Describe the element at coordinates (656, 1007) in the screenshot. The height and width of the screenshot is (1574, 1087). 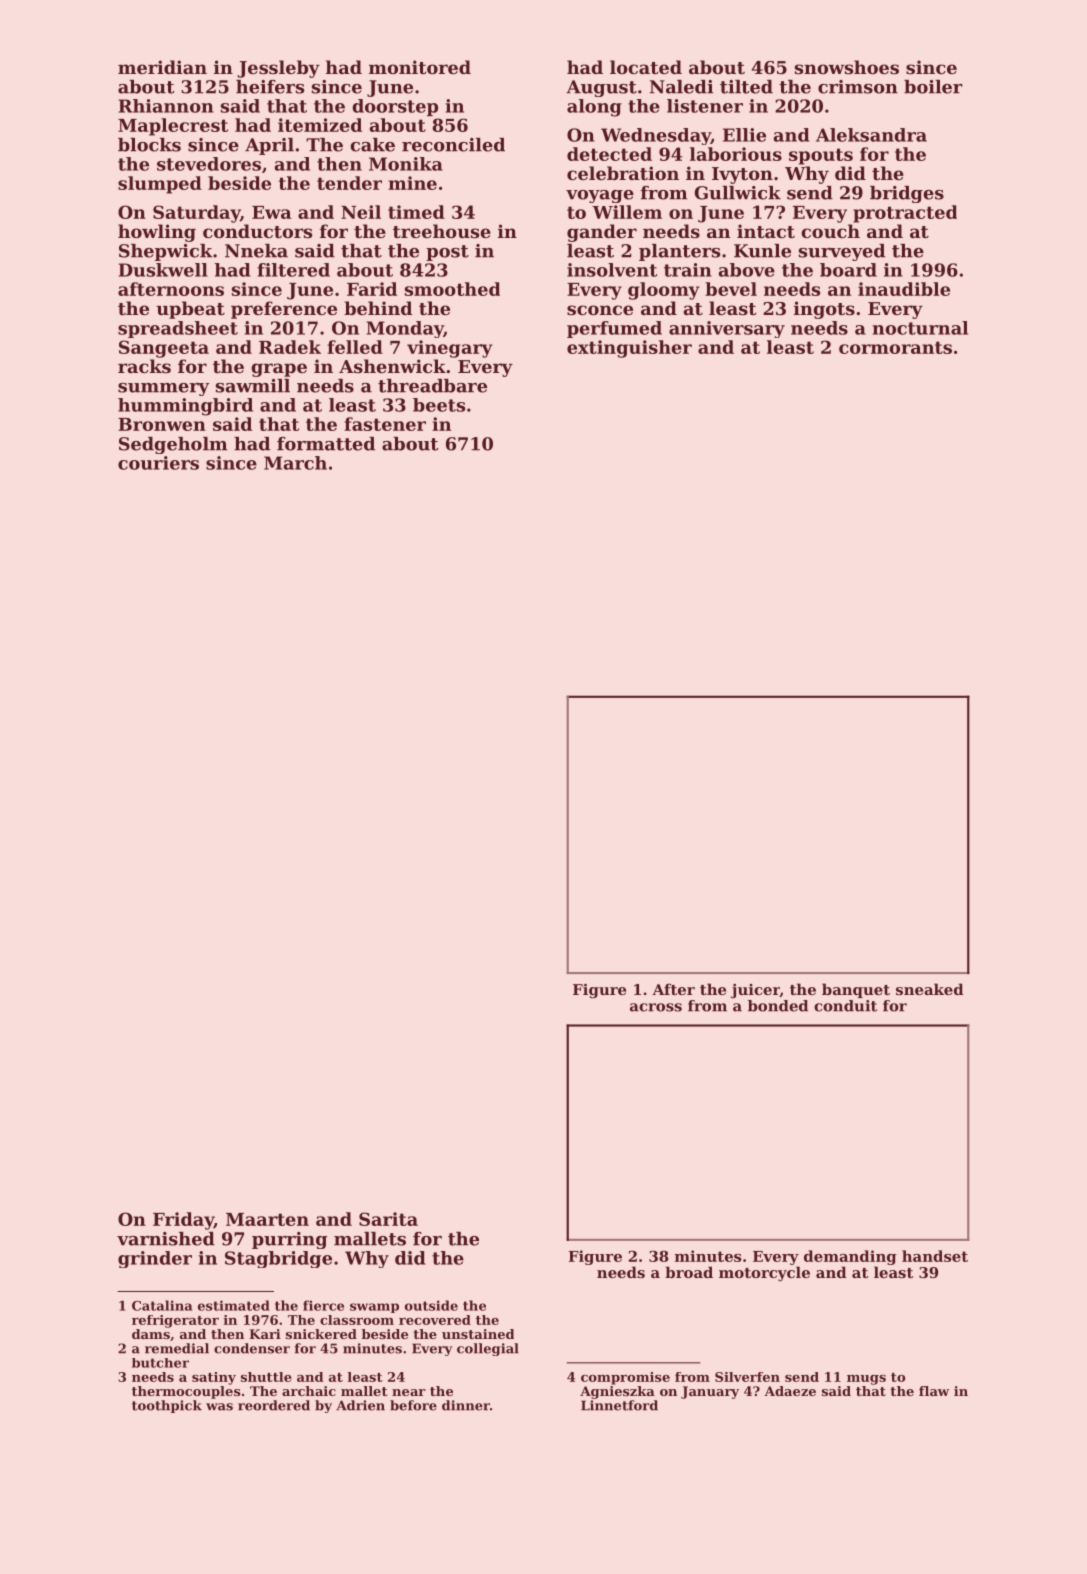
I see `across` at that location.
